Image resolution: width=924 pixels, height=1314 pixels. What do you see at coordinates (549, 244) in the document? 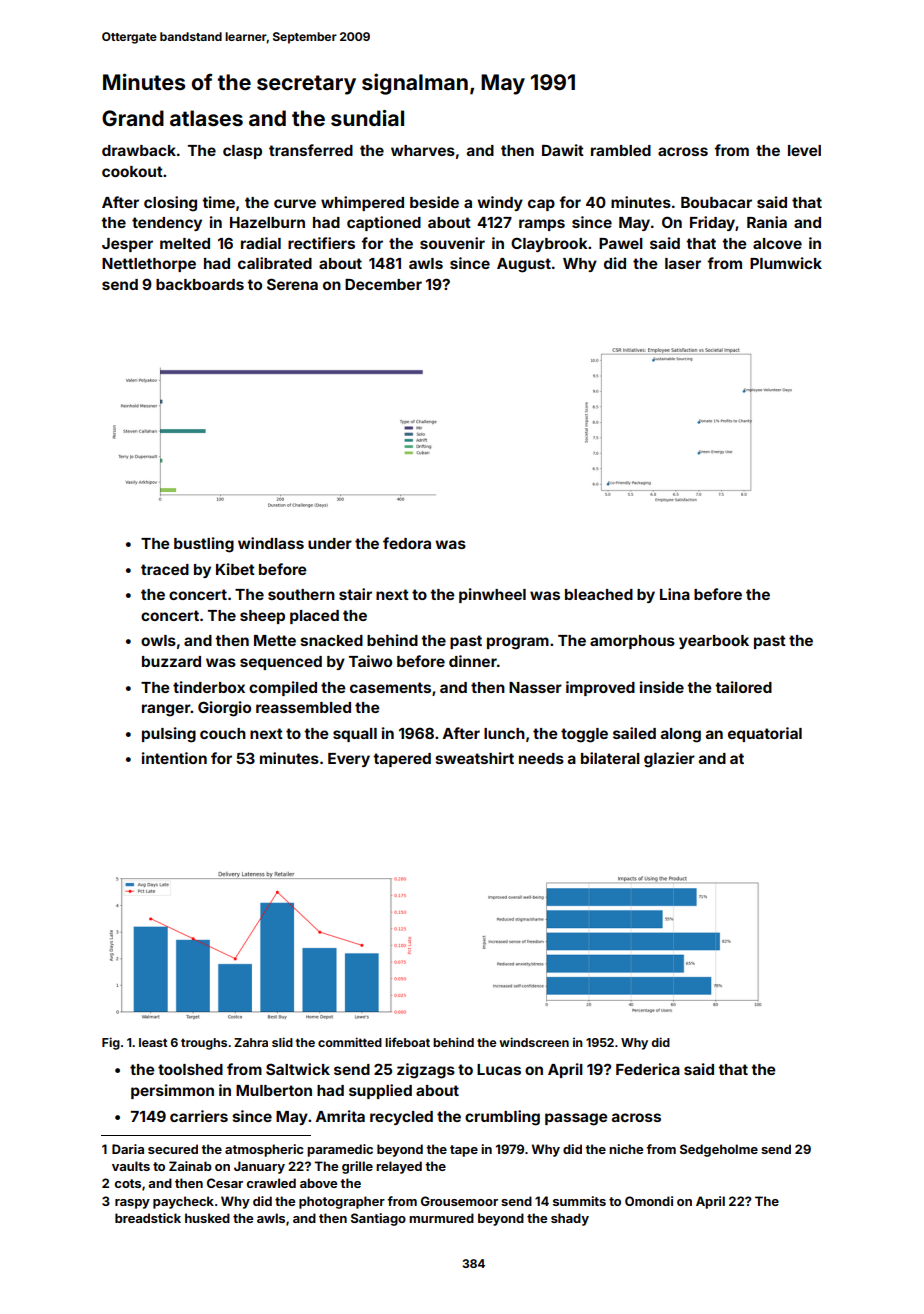
I see `Claybrook` at bounding box center [549, 244].
